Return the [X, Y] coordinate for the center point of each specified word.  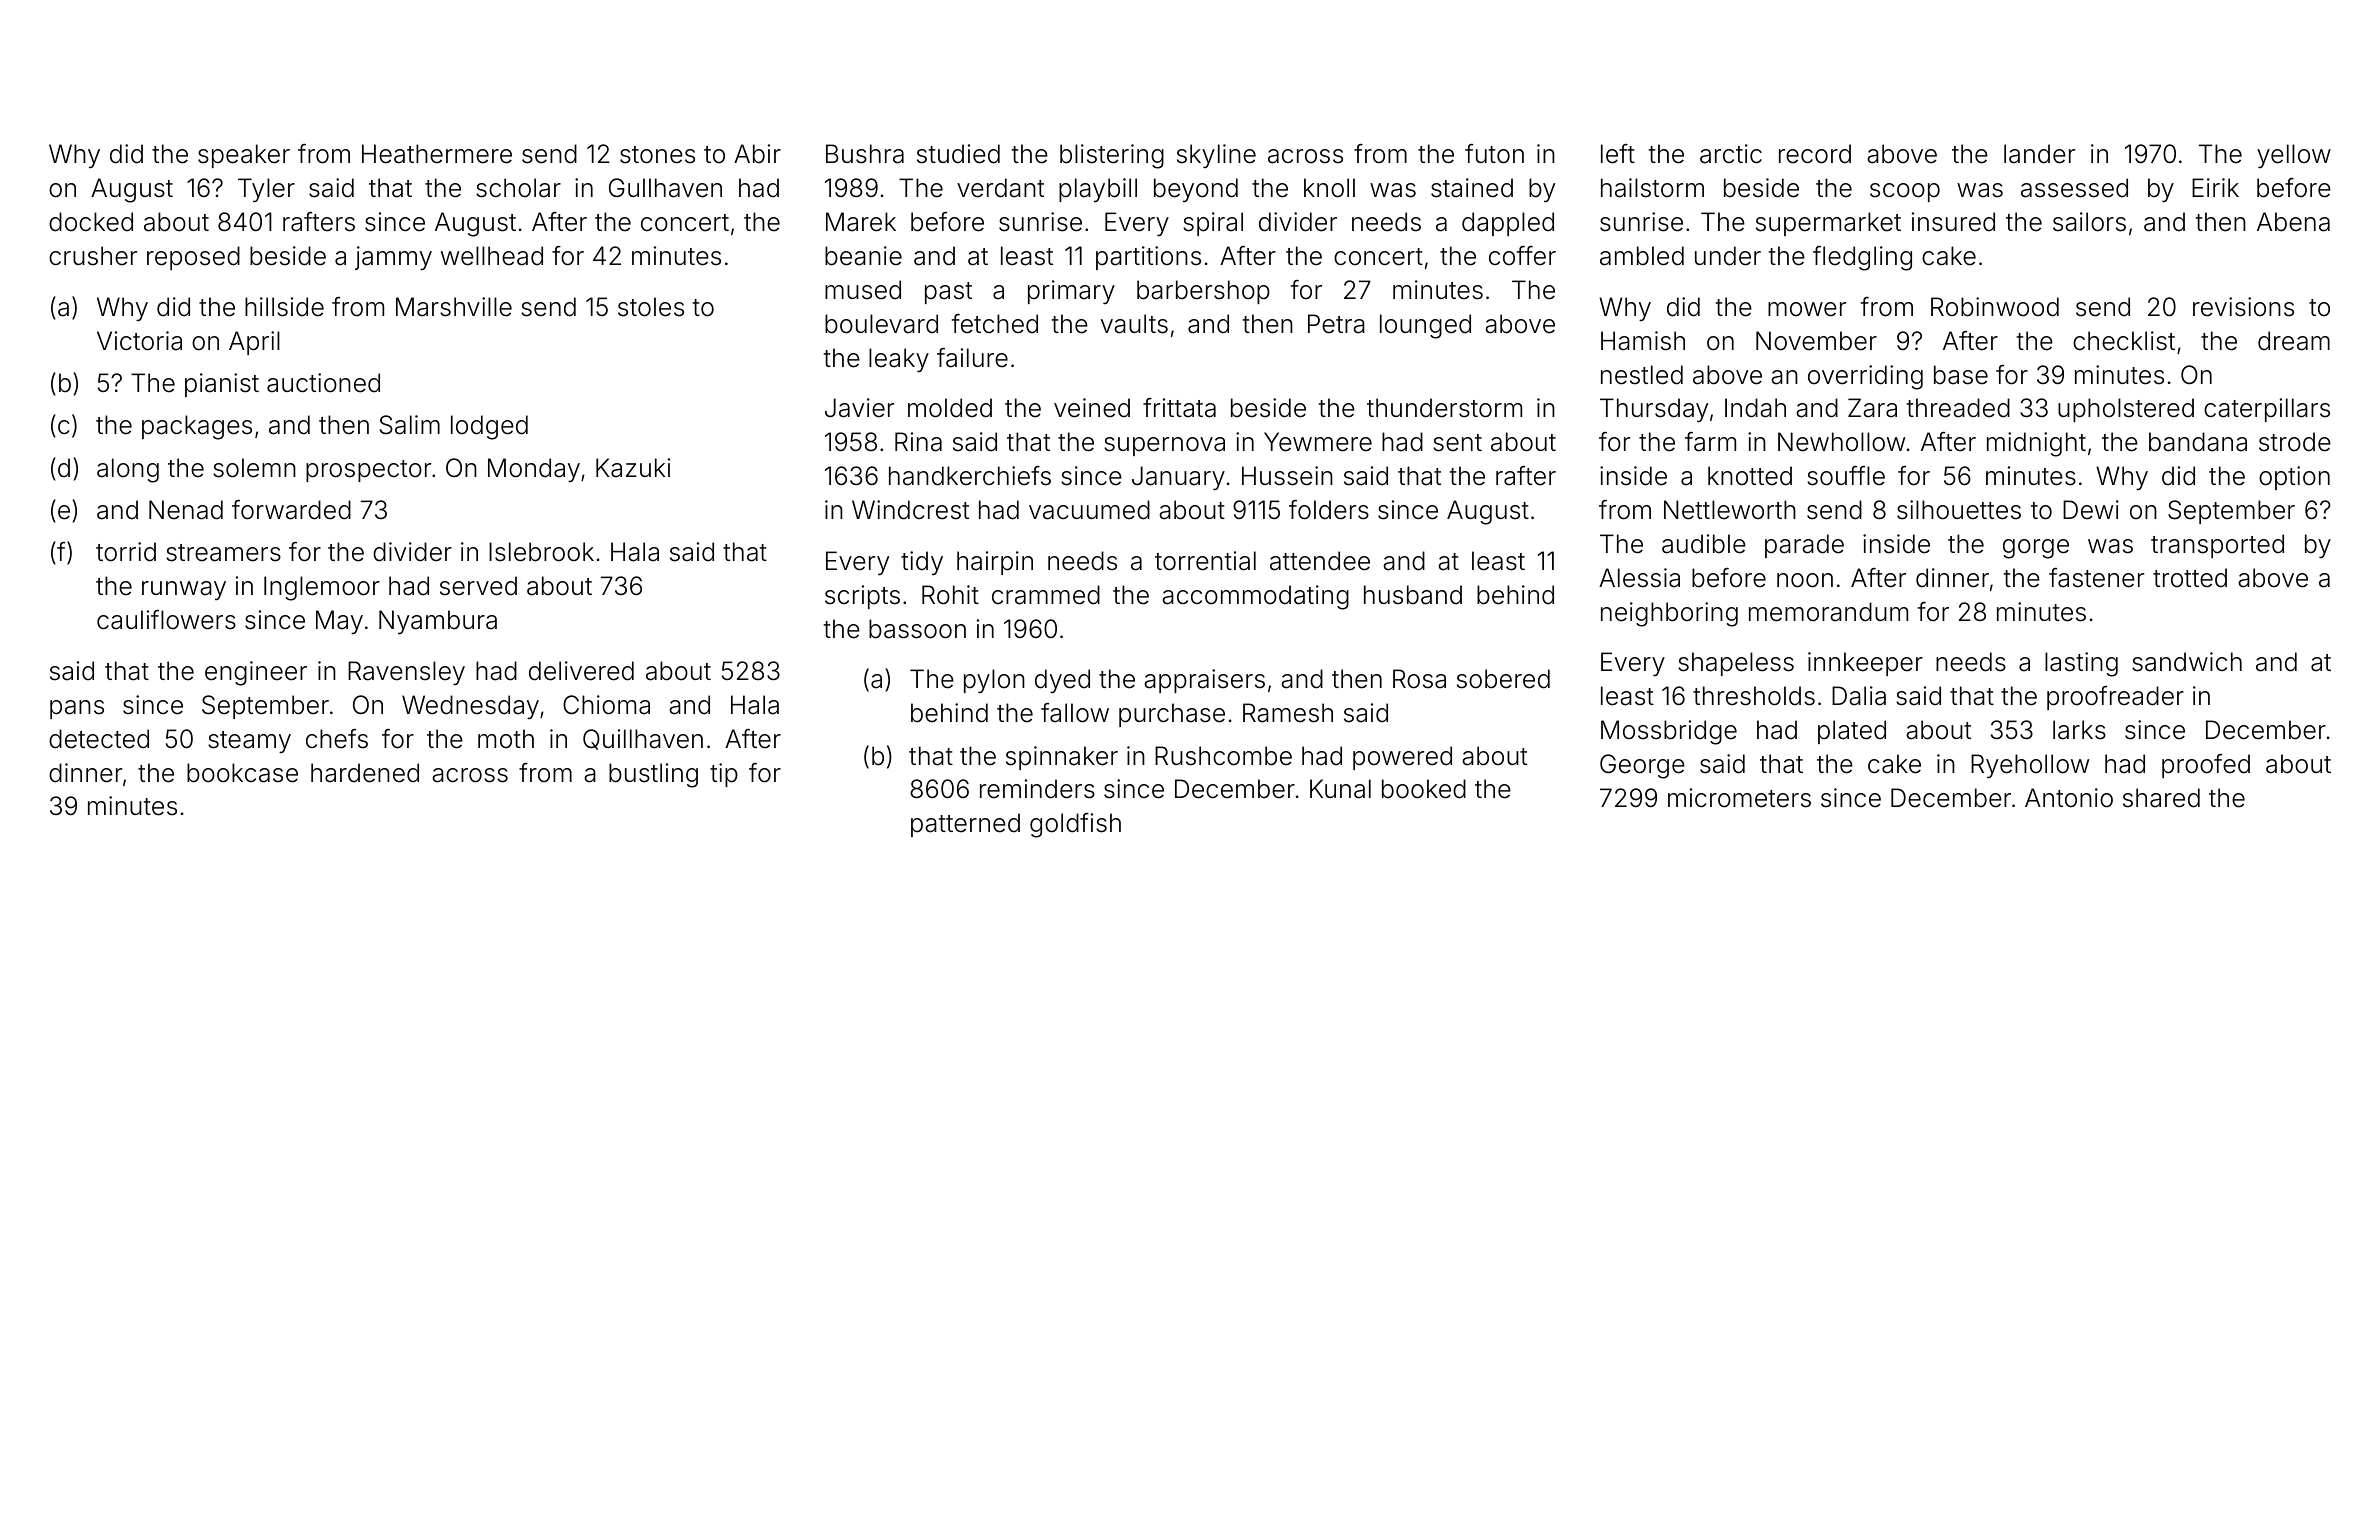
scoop [1905, 192]
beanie [863, 256]
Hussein [1287, 476]
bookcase [242, 773]
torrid [126, 552]
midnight [2036, 444]
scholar [518, 188]
